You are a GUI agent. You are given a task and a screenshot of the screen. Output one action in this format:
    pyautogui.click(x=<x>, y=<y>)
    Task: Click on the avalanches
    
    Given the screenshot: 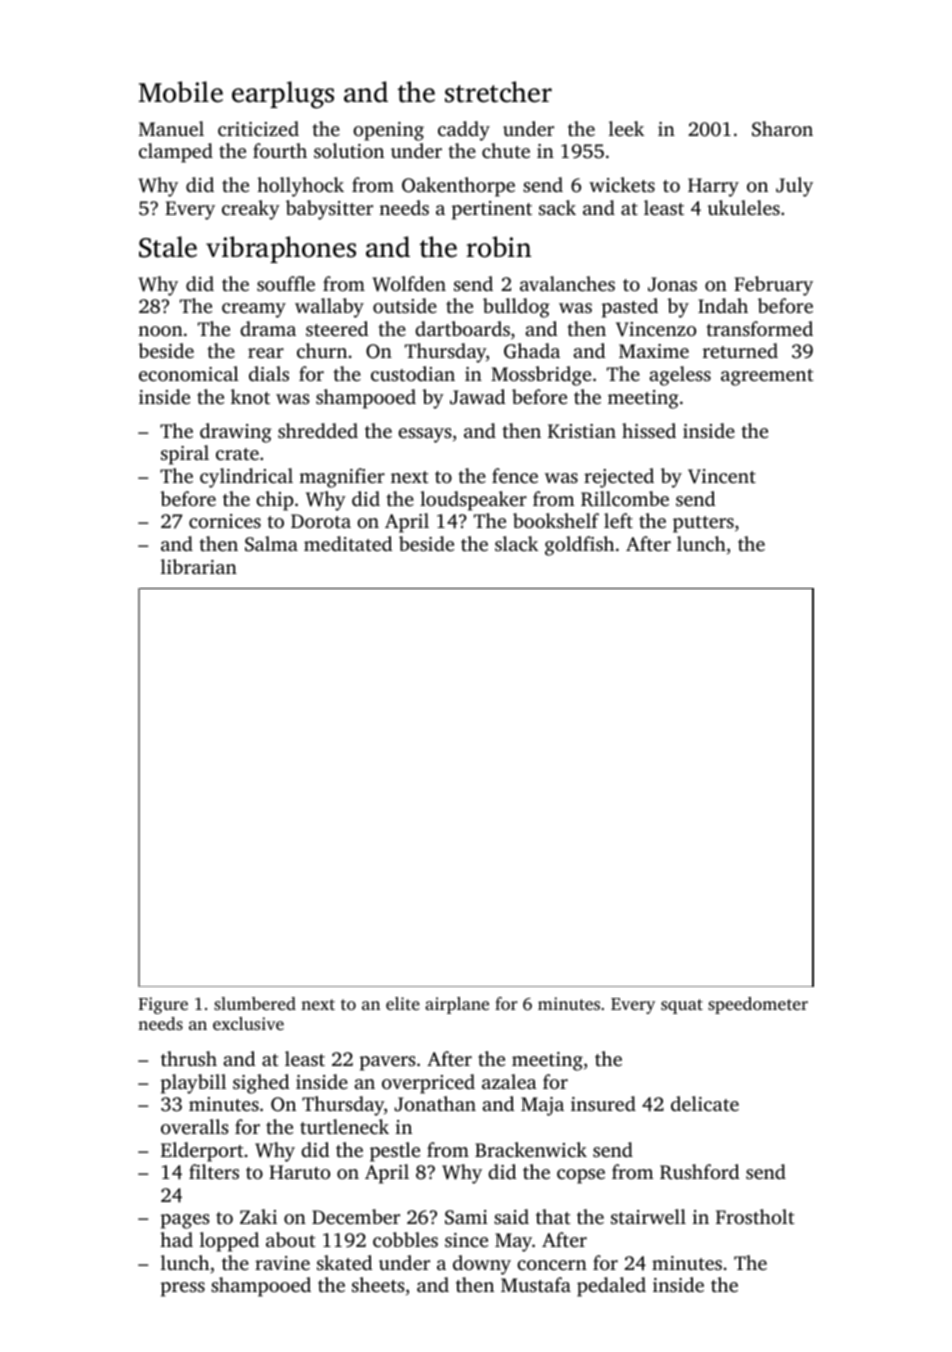 What is the action you would take?
    pyautogui.click(x=567, y=283)
